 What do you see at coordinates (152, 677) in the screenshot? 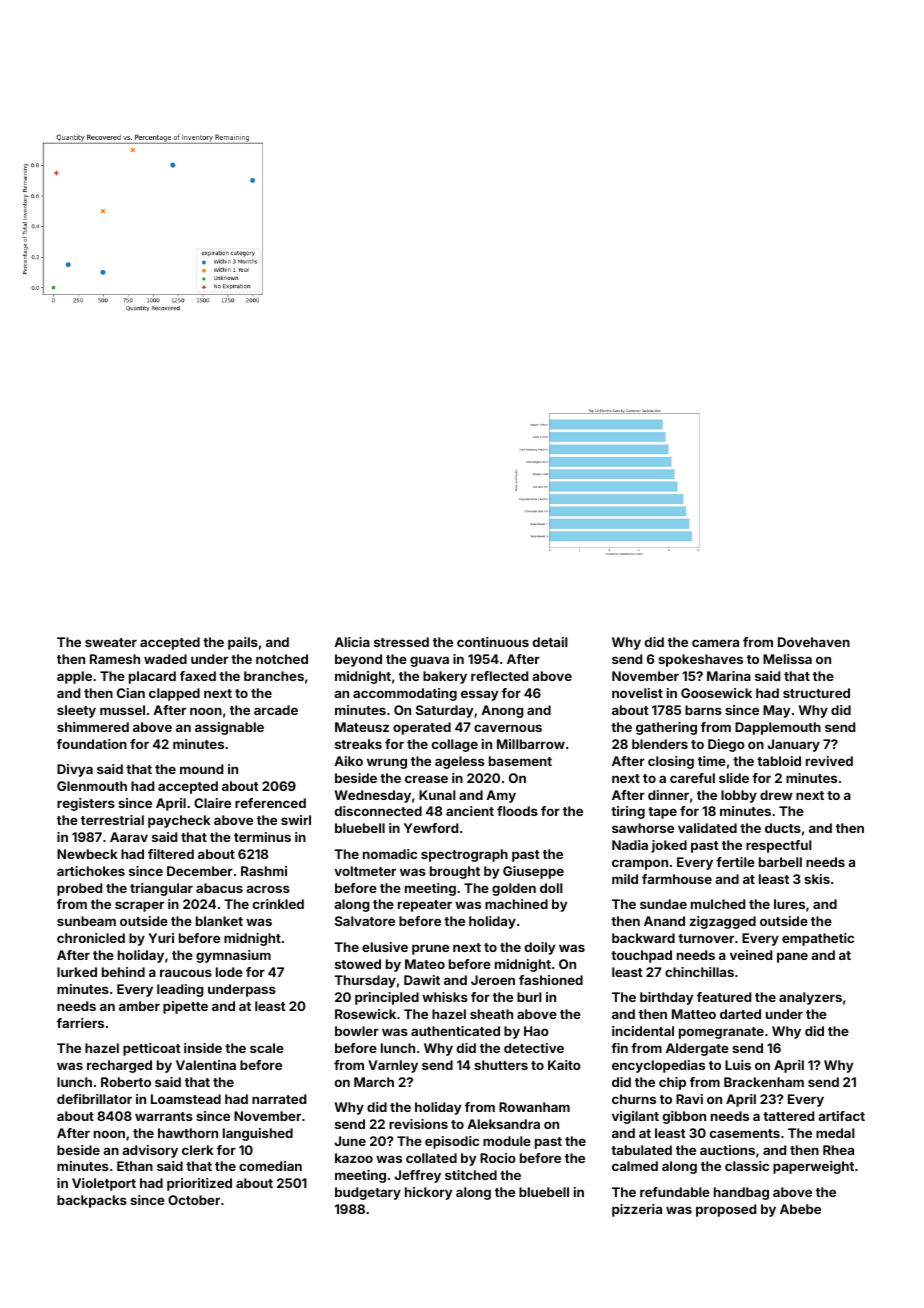
I see `placard` at bounding box center [152, 677].
